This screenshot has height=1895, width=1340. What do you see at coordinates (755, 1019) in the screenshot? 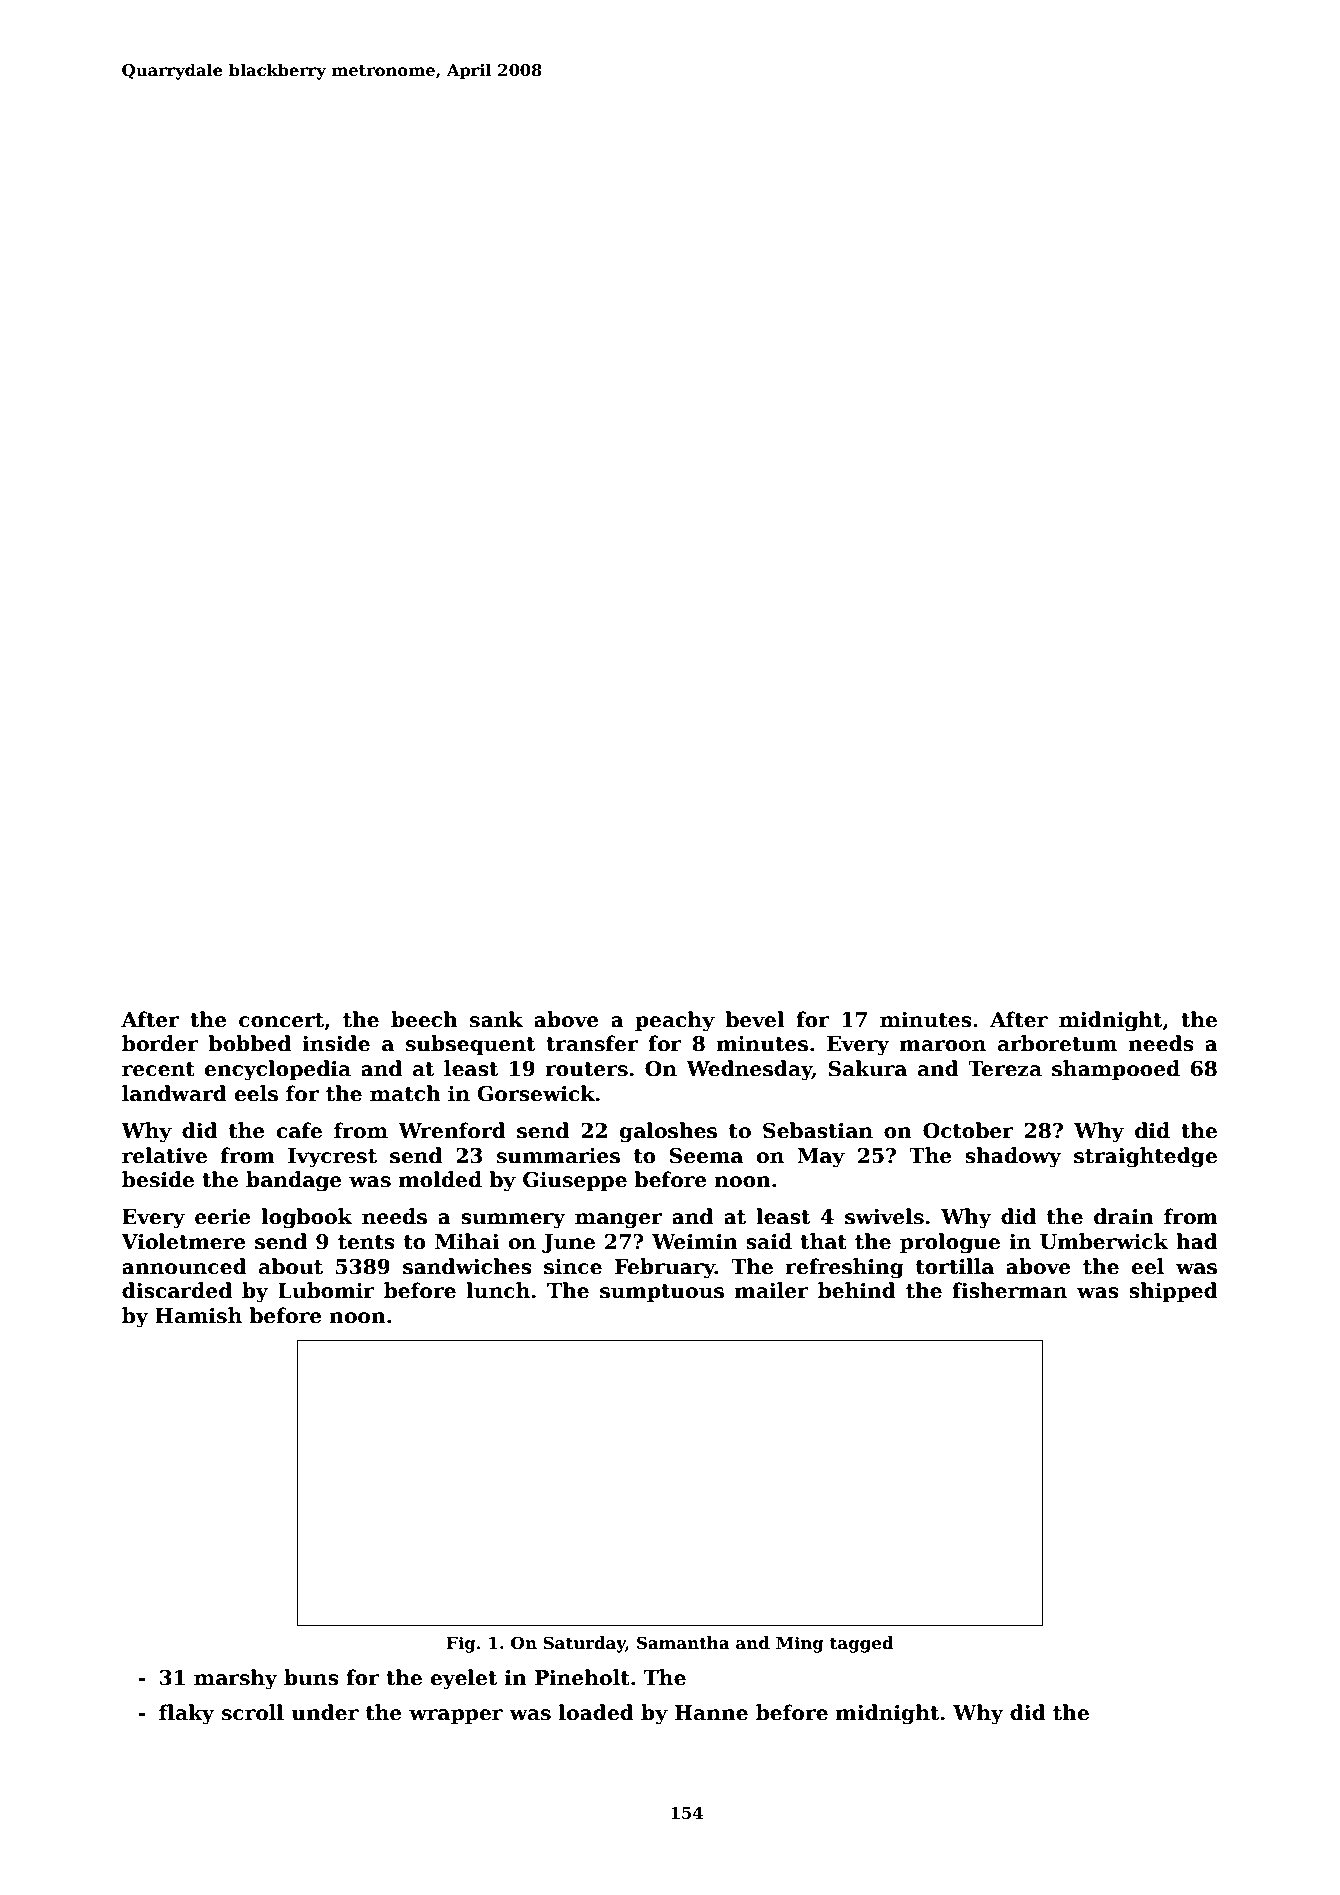
I see `bevel` at bounding box center [755, 1019].
